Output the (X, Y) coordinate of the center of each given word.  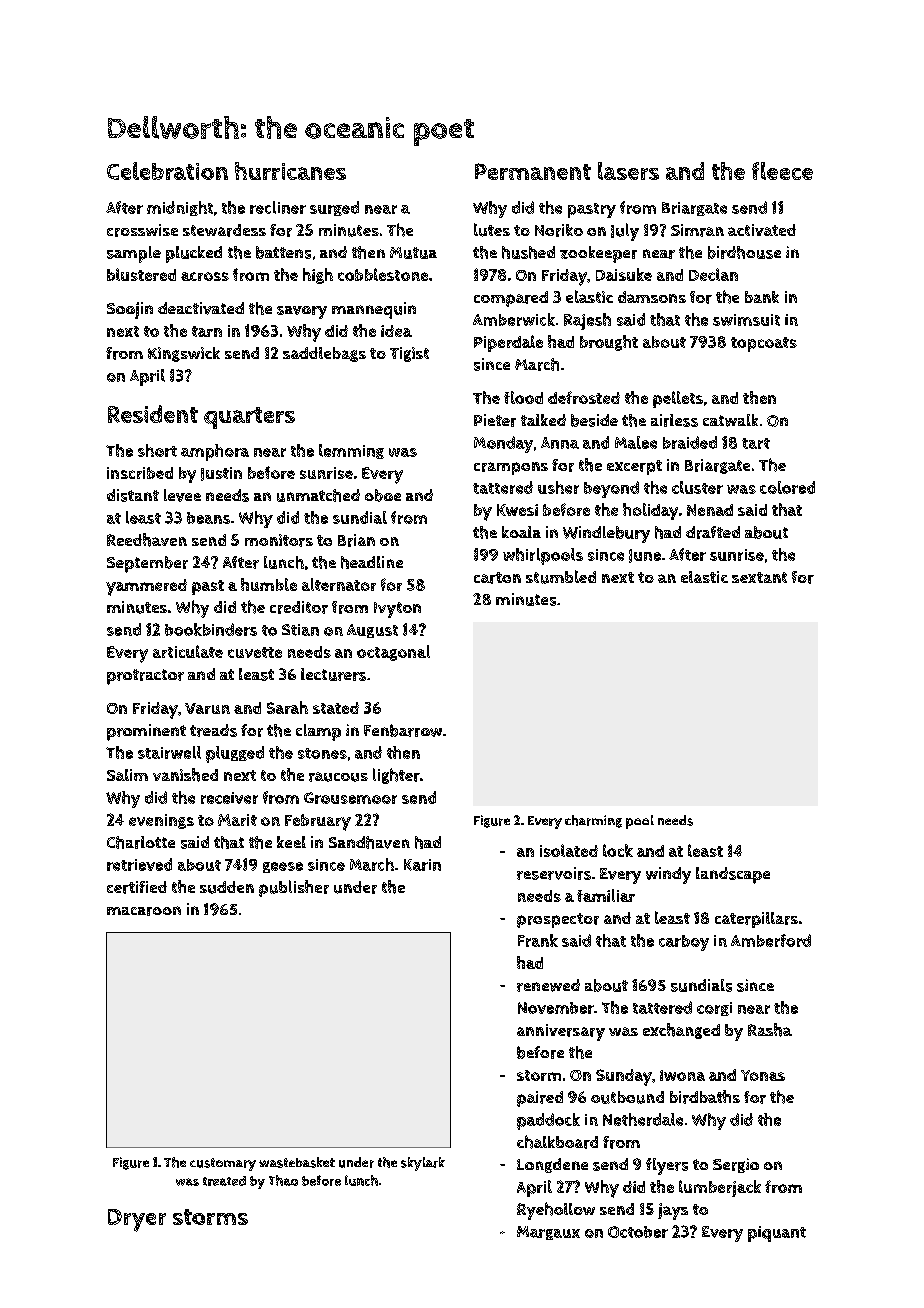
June (645, 556)
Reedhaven (147, 540)
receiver (229, 798)
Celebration (167, 171)
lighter (396, 776)
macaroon (144, 911)
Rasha (770, 1030)
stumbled (561, 577)
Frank (538, 940)
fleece (782, 171)
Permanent (533, 171)
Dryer (137, 1220)
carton (497, 578)
